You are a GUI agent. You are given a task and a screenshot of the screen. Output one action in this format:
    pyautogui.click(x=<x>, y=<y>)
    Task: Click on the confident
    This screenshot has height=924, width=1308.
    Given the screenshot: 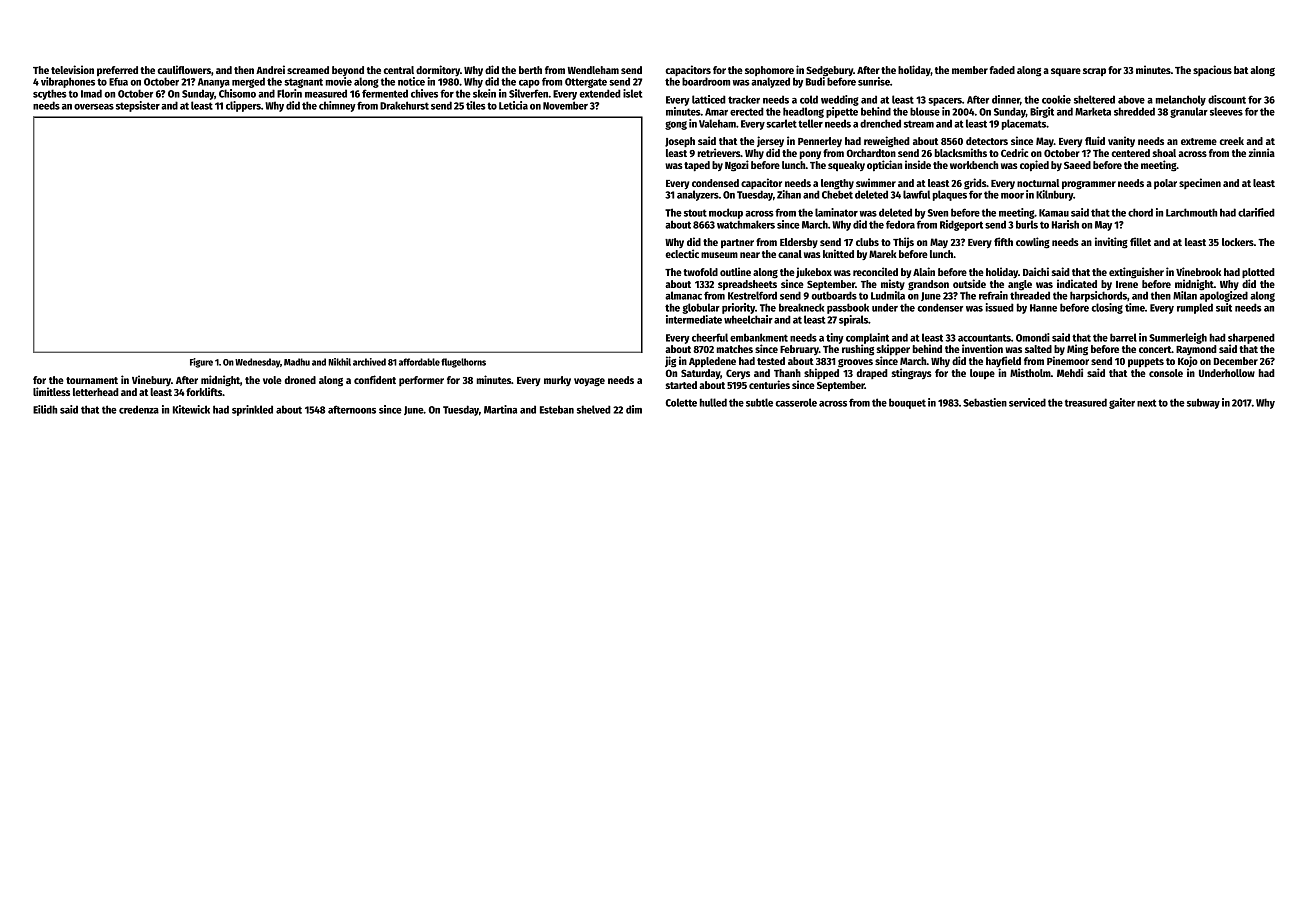 What is the action you would take?
    pyautogui.click(x=375, y=379)
